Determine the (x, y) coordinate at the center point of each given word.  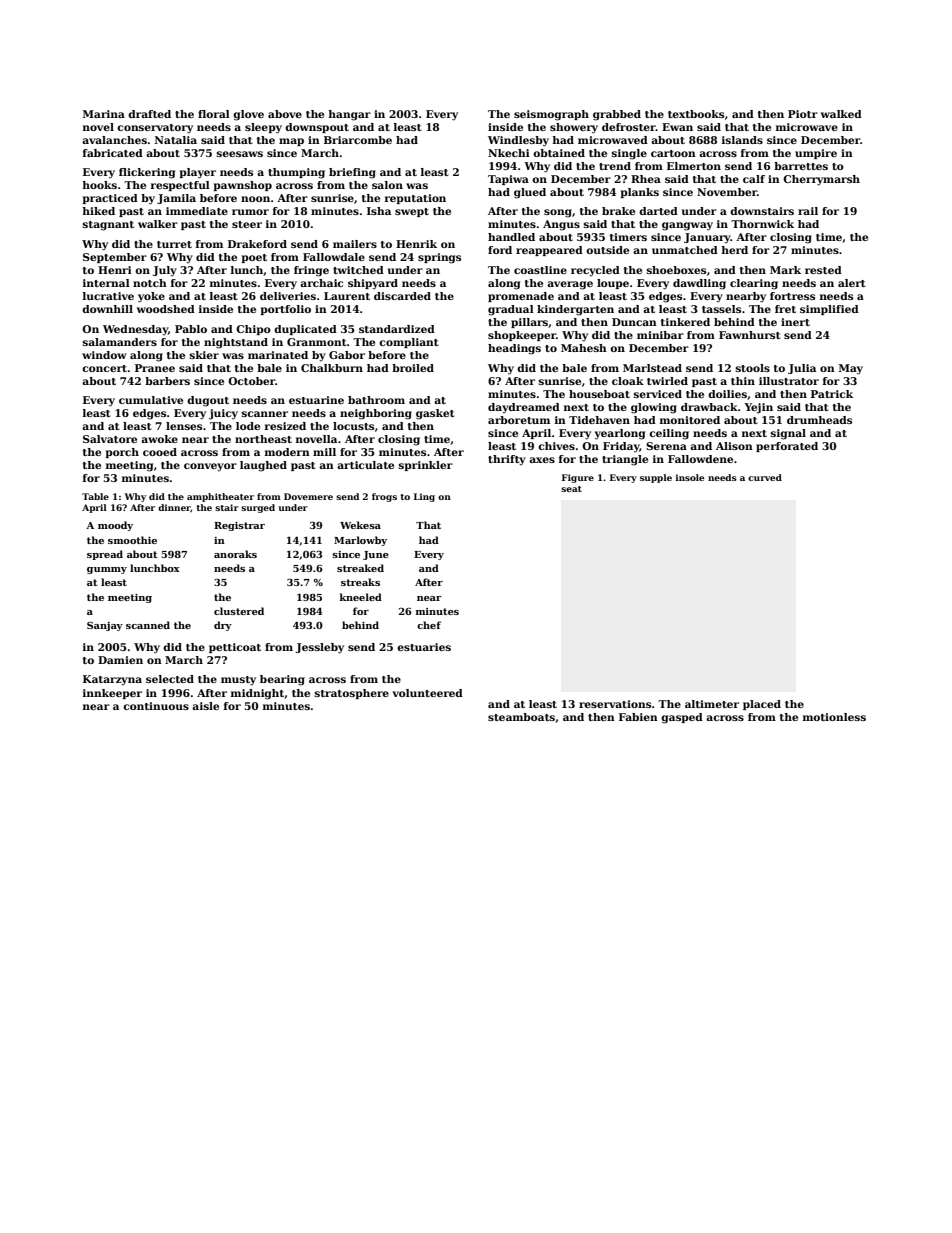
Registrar (239, 526)
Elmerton (694, 166)
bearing (282, 680)
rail (808, 211)
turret (174, 244)
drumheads (819, 420)
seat (571, 489)
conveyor (210, 467)
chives (556, 446)
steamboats (521, 717)
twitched (358, 270)
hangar (350, 115)
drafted (149, 114)
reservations (615, 704)
